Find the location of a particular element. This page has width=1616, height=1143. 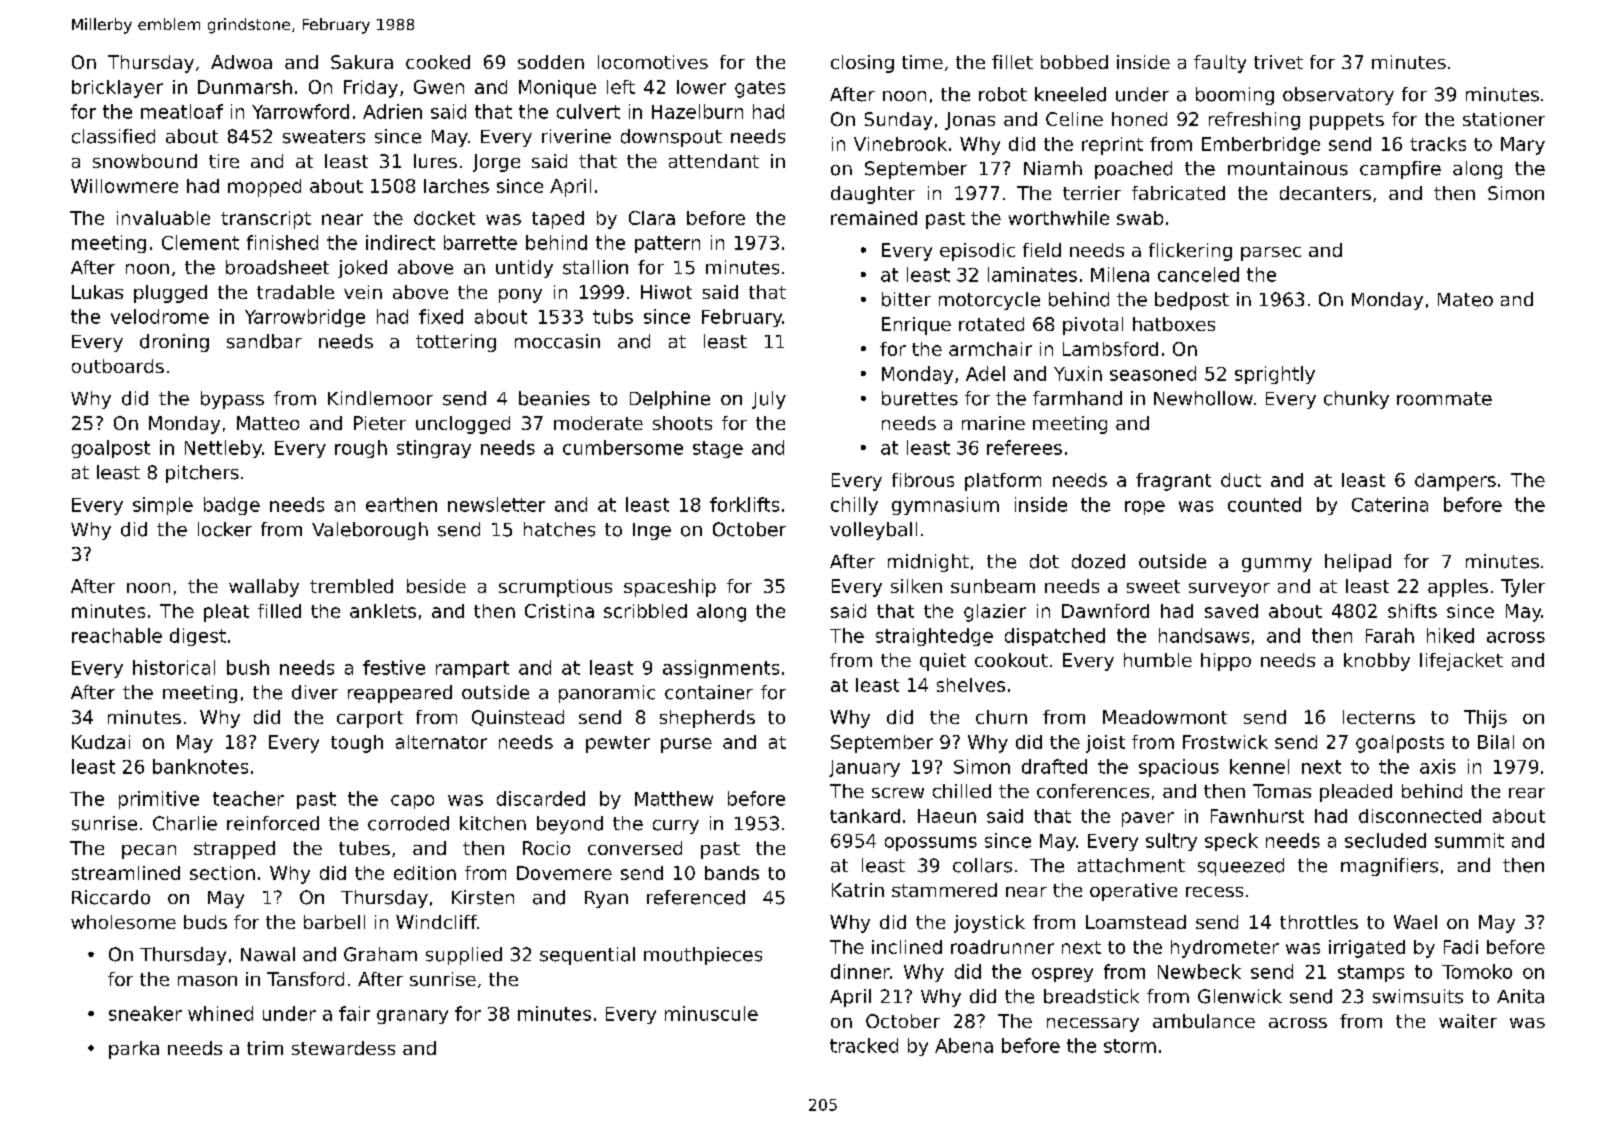

Kudzai is located at coordinates (101, 742).
